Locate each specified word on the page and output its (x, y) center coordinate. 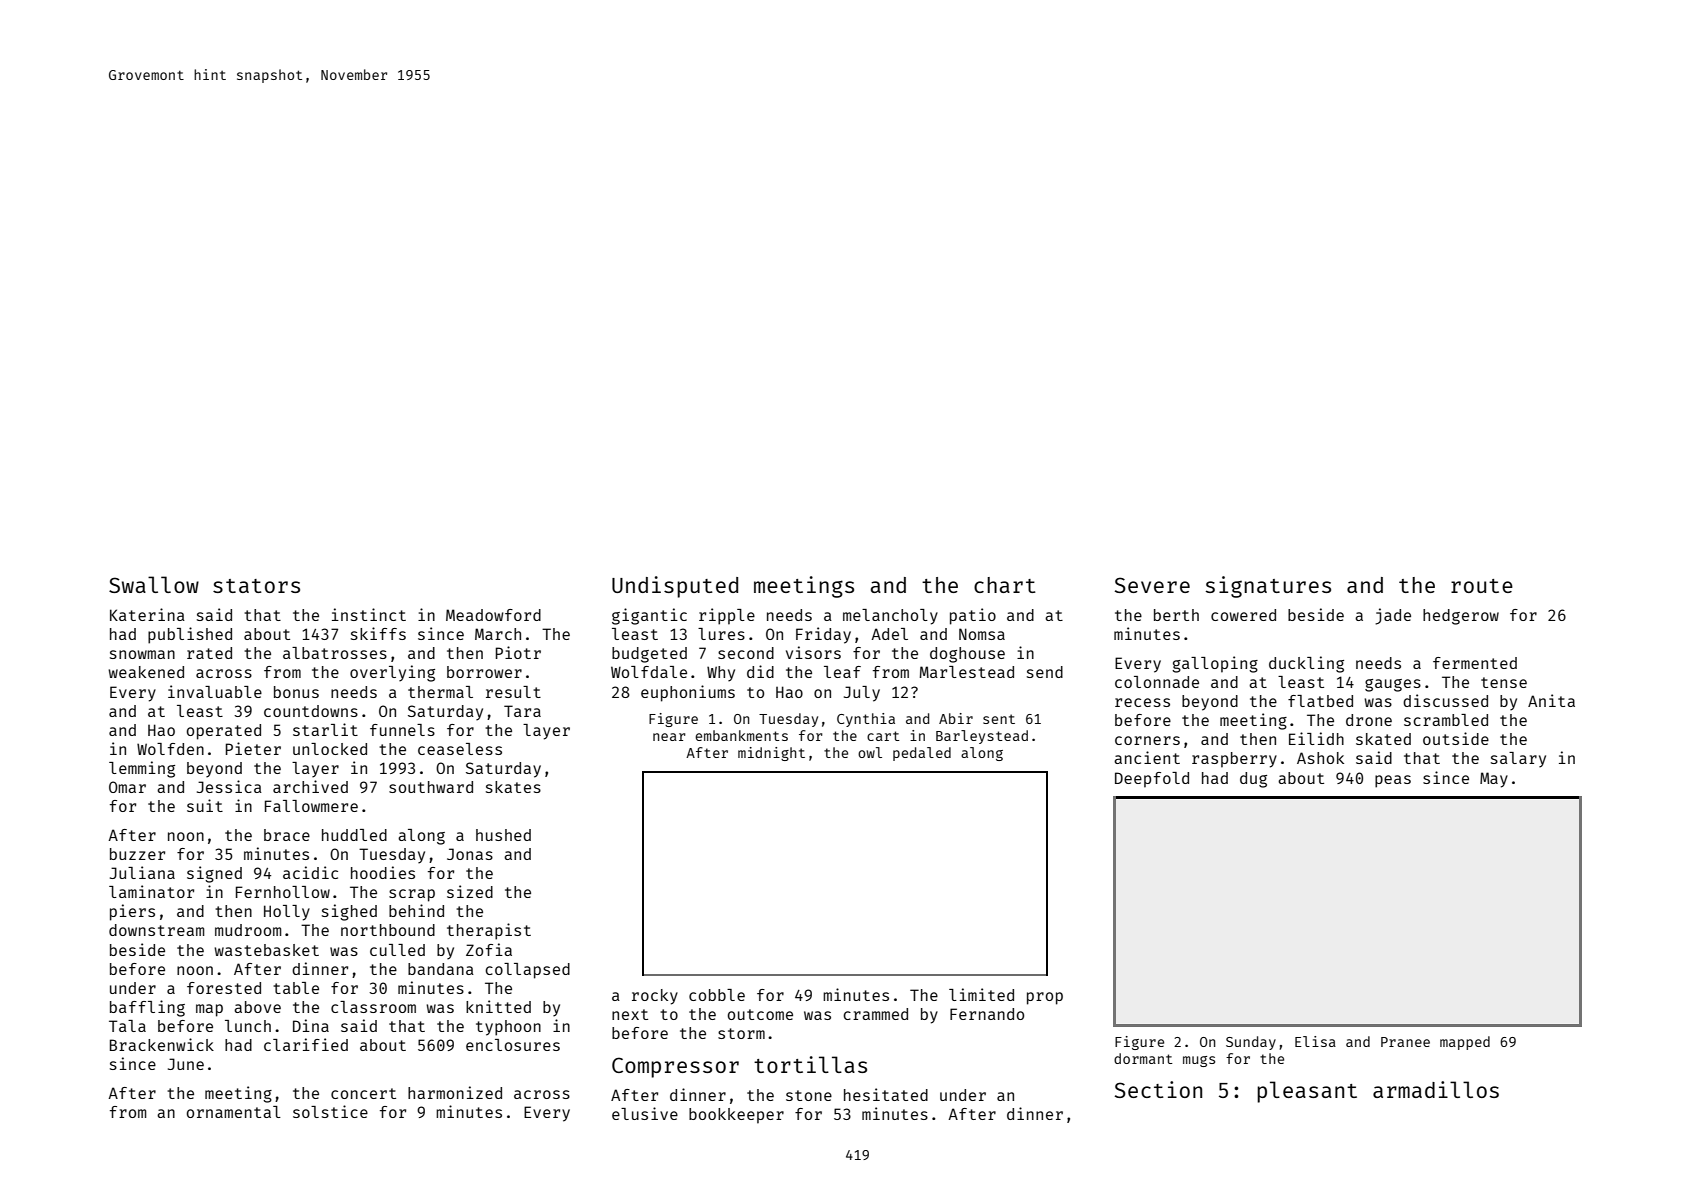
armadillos (1436, 1089)
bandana (441, 969)
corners (1147, 740)
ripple (727, 616)
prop (1045, 998)
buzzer (137, 854)
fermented (1475, 663)
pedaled (922, 754)
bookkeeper (736, 1116)
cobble (717, 995)
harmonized (455, 1092)
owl (870, 752)
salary (1518, 760)
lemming (142, 769)
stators (256, 586)
